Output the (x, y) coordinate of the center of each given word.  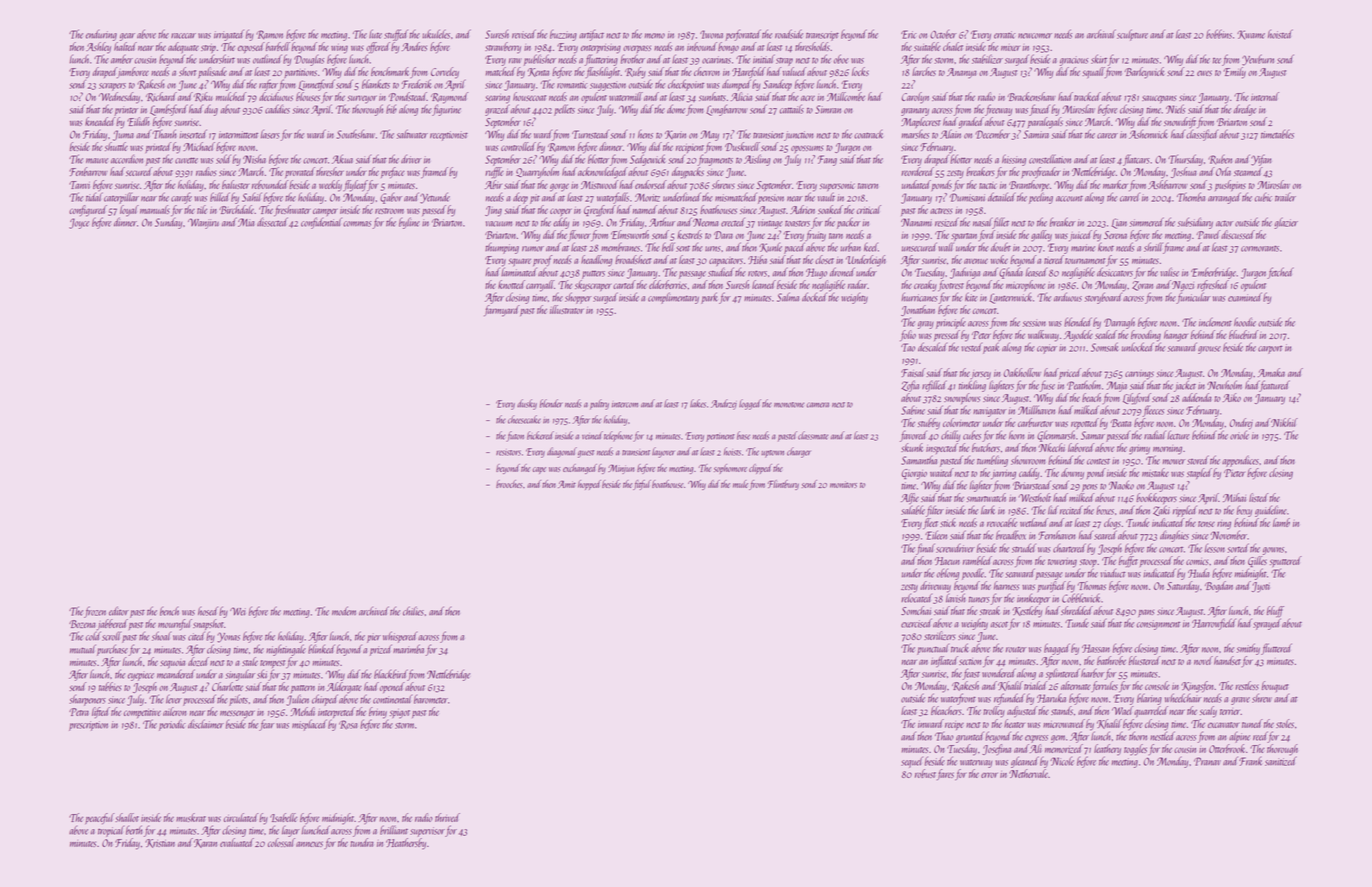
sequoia (172, 664)
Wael (1122, 710)
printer (126, 111)
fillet (1001, 223)
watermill (626, 96)
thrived (447, 817)
